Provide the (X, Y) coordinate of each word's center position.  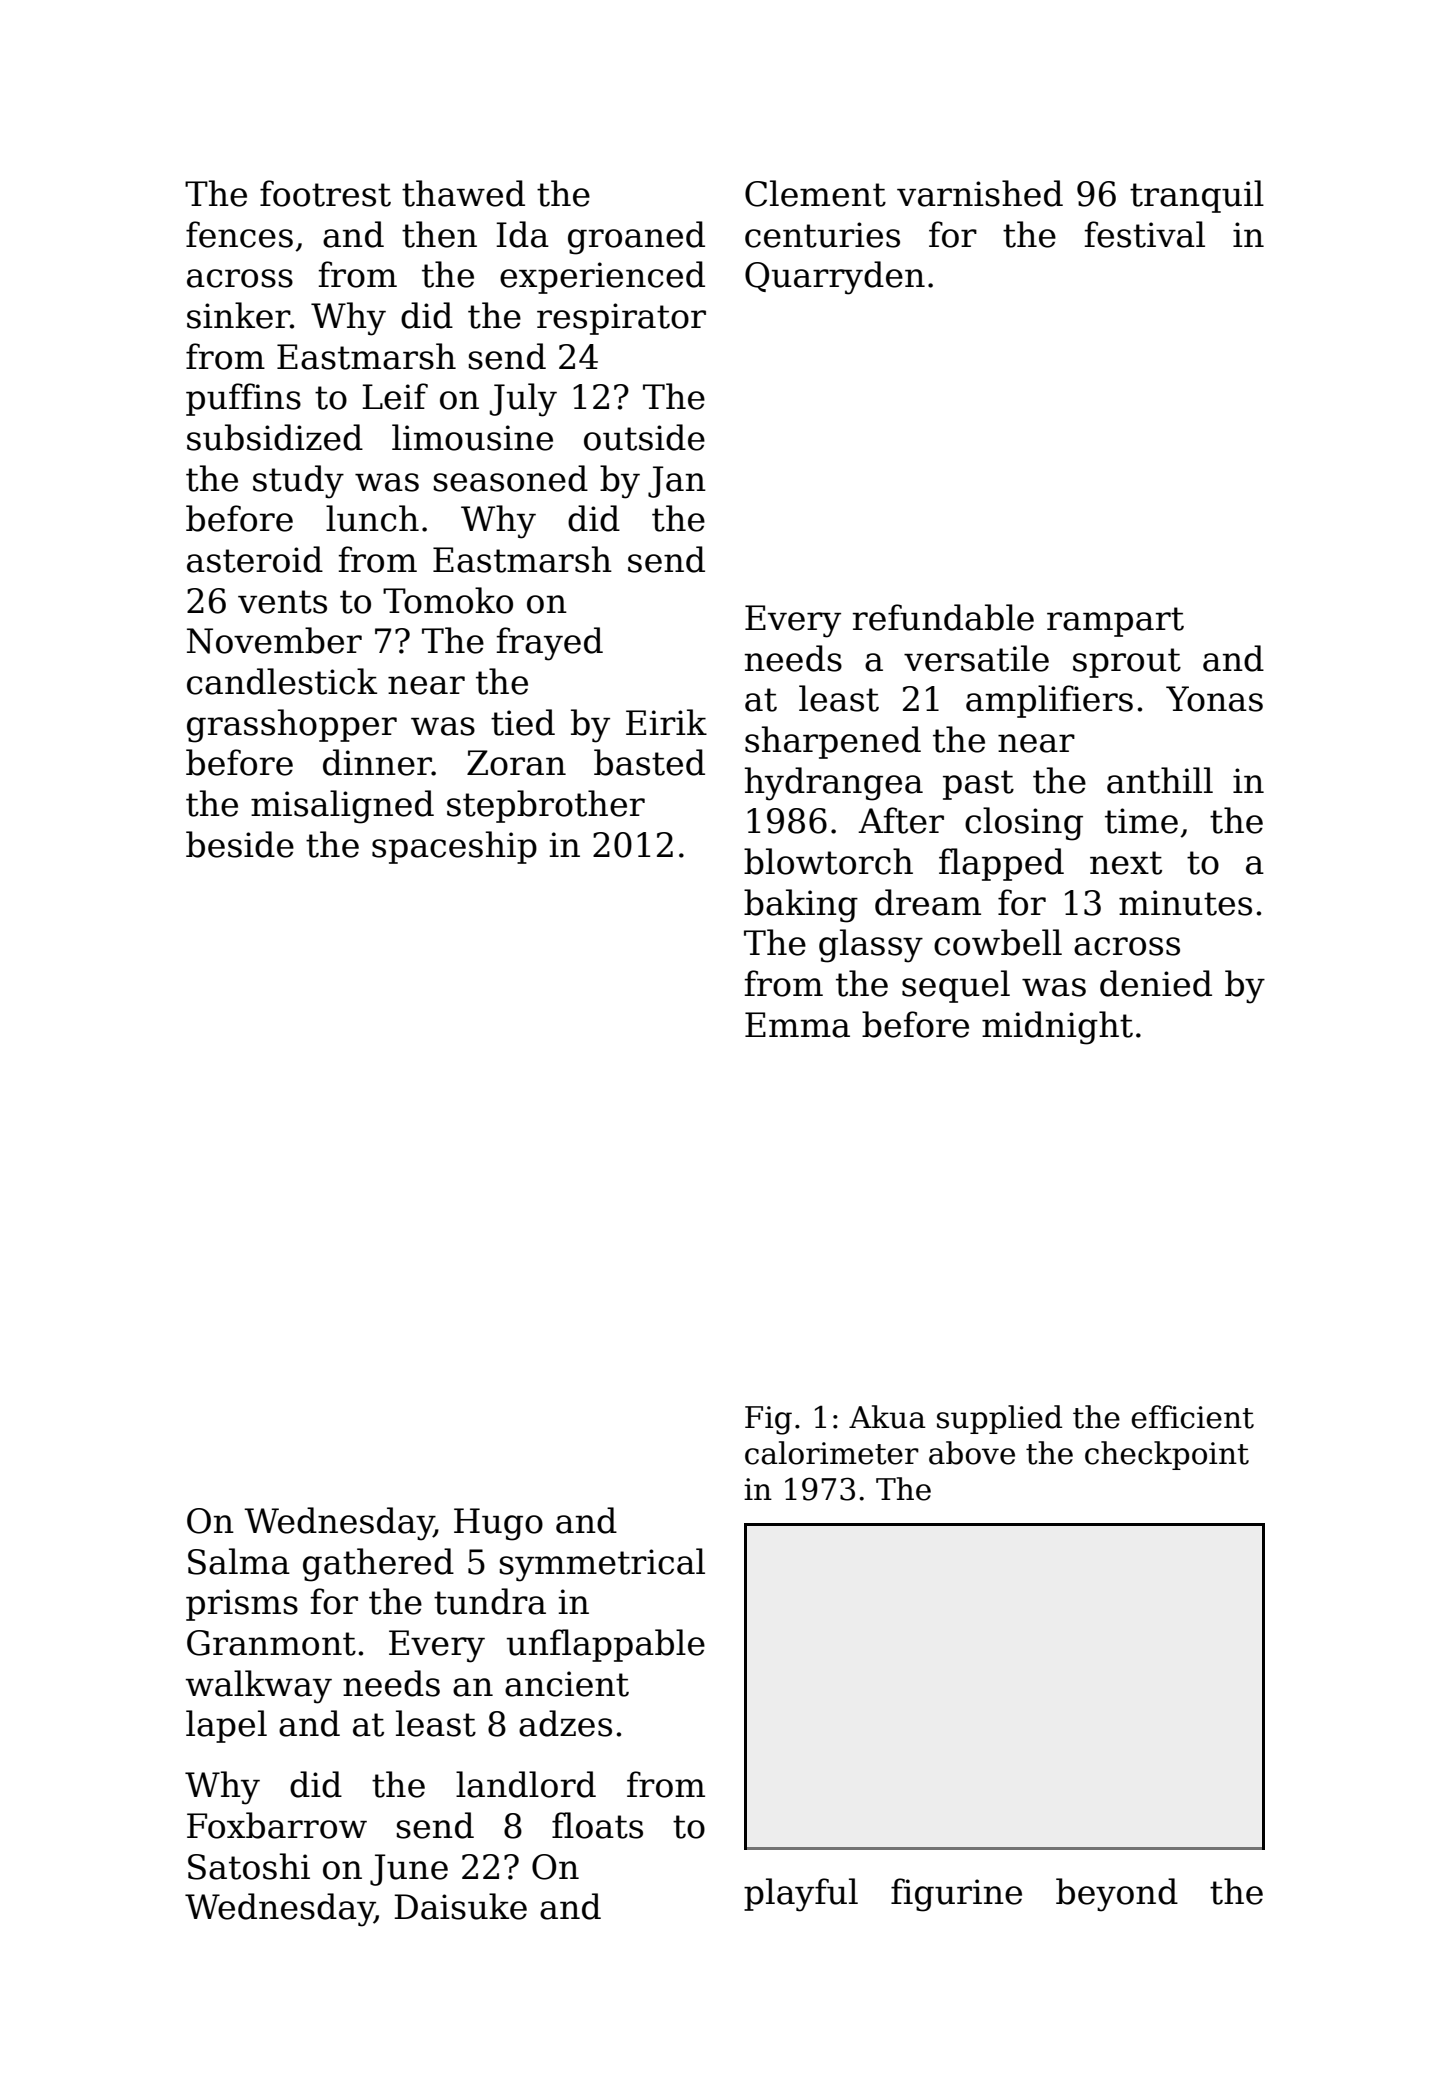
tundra (490, 1601)
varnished (980, 193)
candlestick (282, 681)
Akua (887, 1417)
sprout (1127, 663)
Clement (815, 193)
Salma (239, 1561)
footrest (325, 193)
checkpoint (1167, 1455)
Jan (677, 482)
